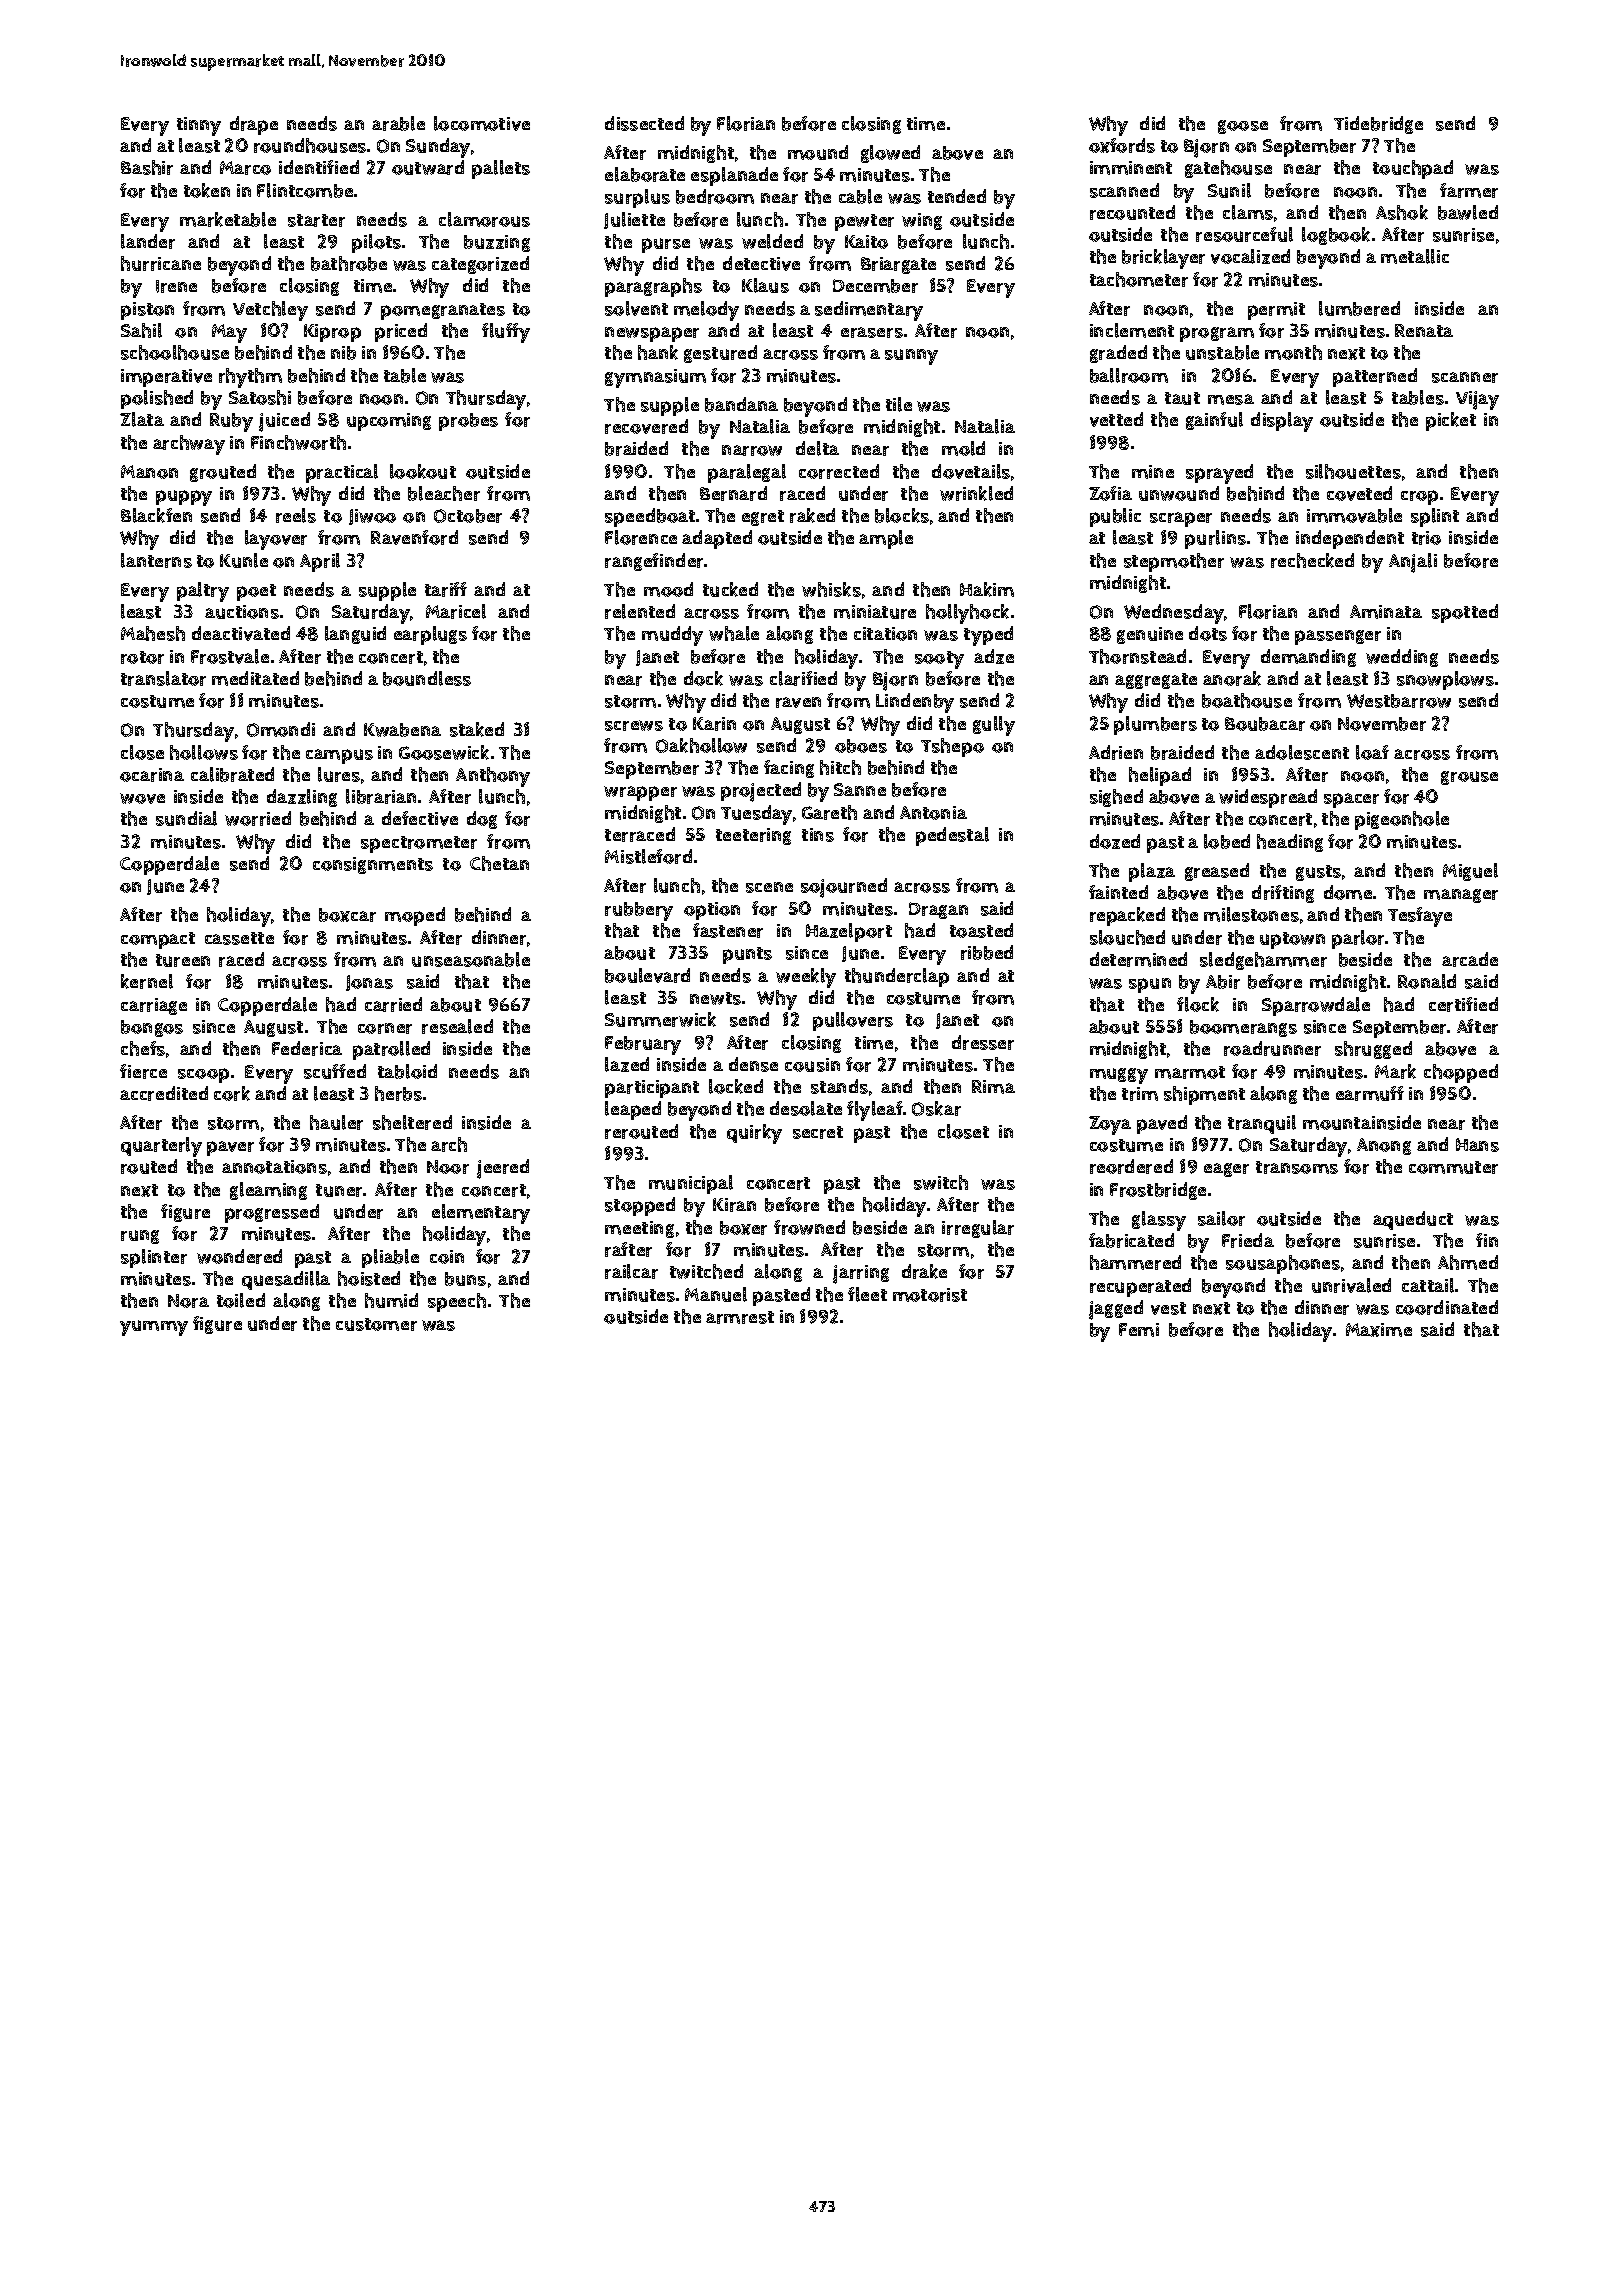  What do you see at coordinates (152, 1028) in the page?
I see `bongos` at bounding box center [152, 1028].
